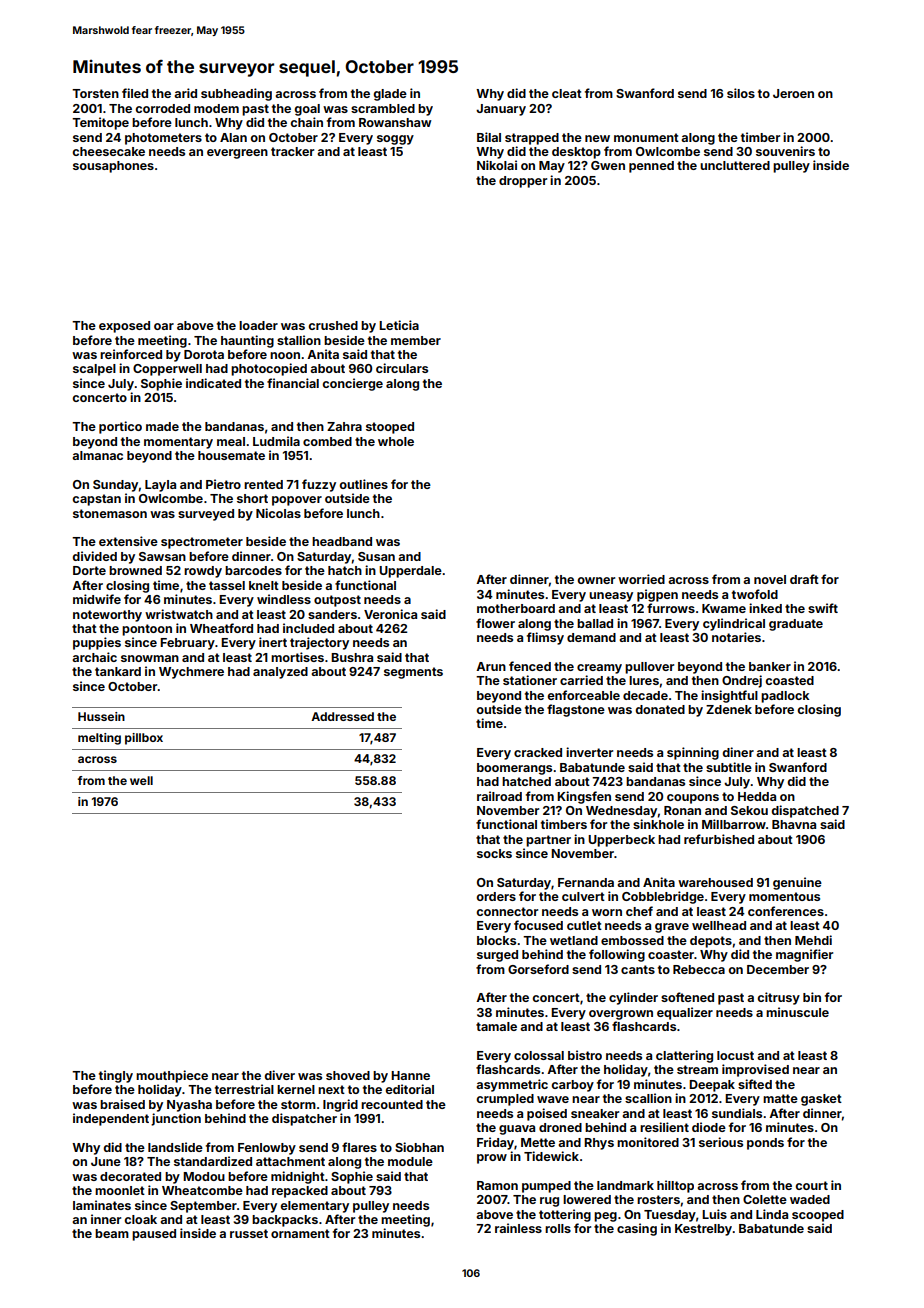  What do you see at coordinates (518, 1228) in the document?
I see `rainless` at bounding box center [518, 1228].
